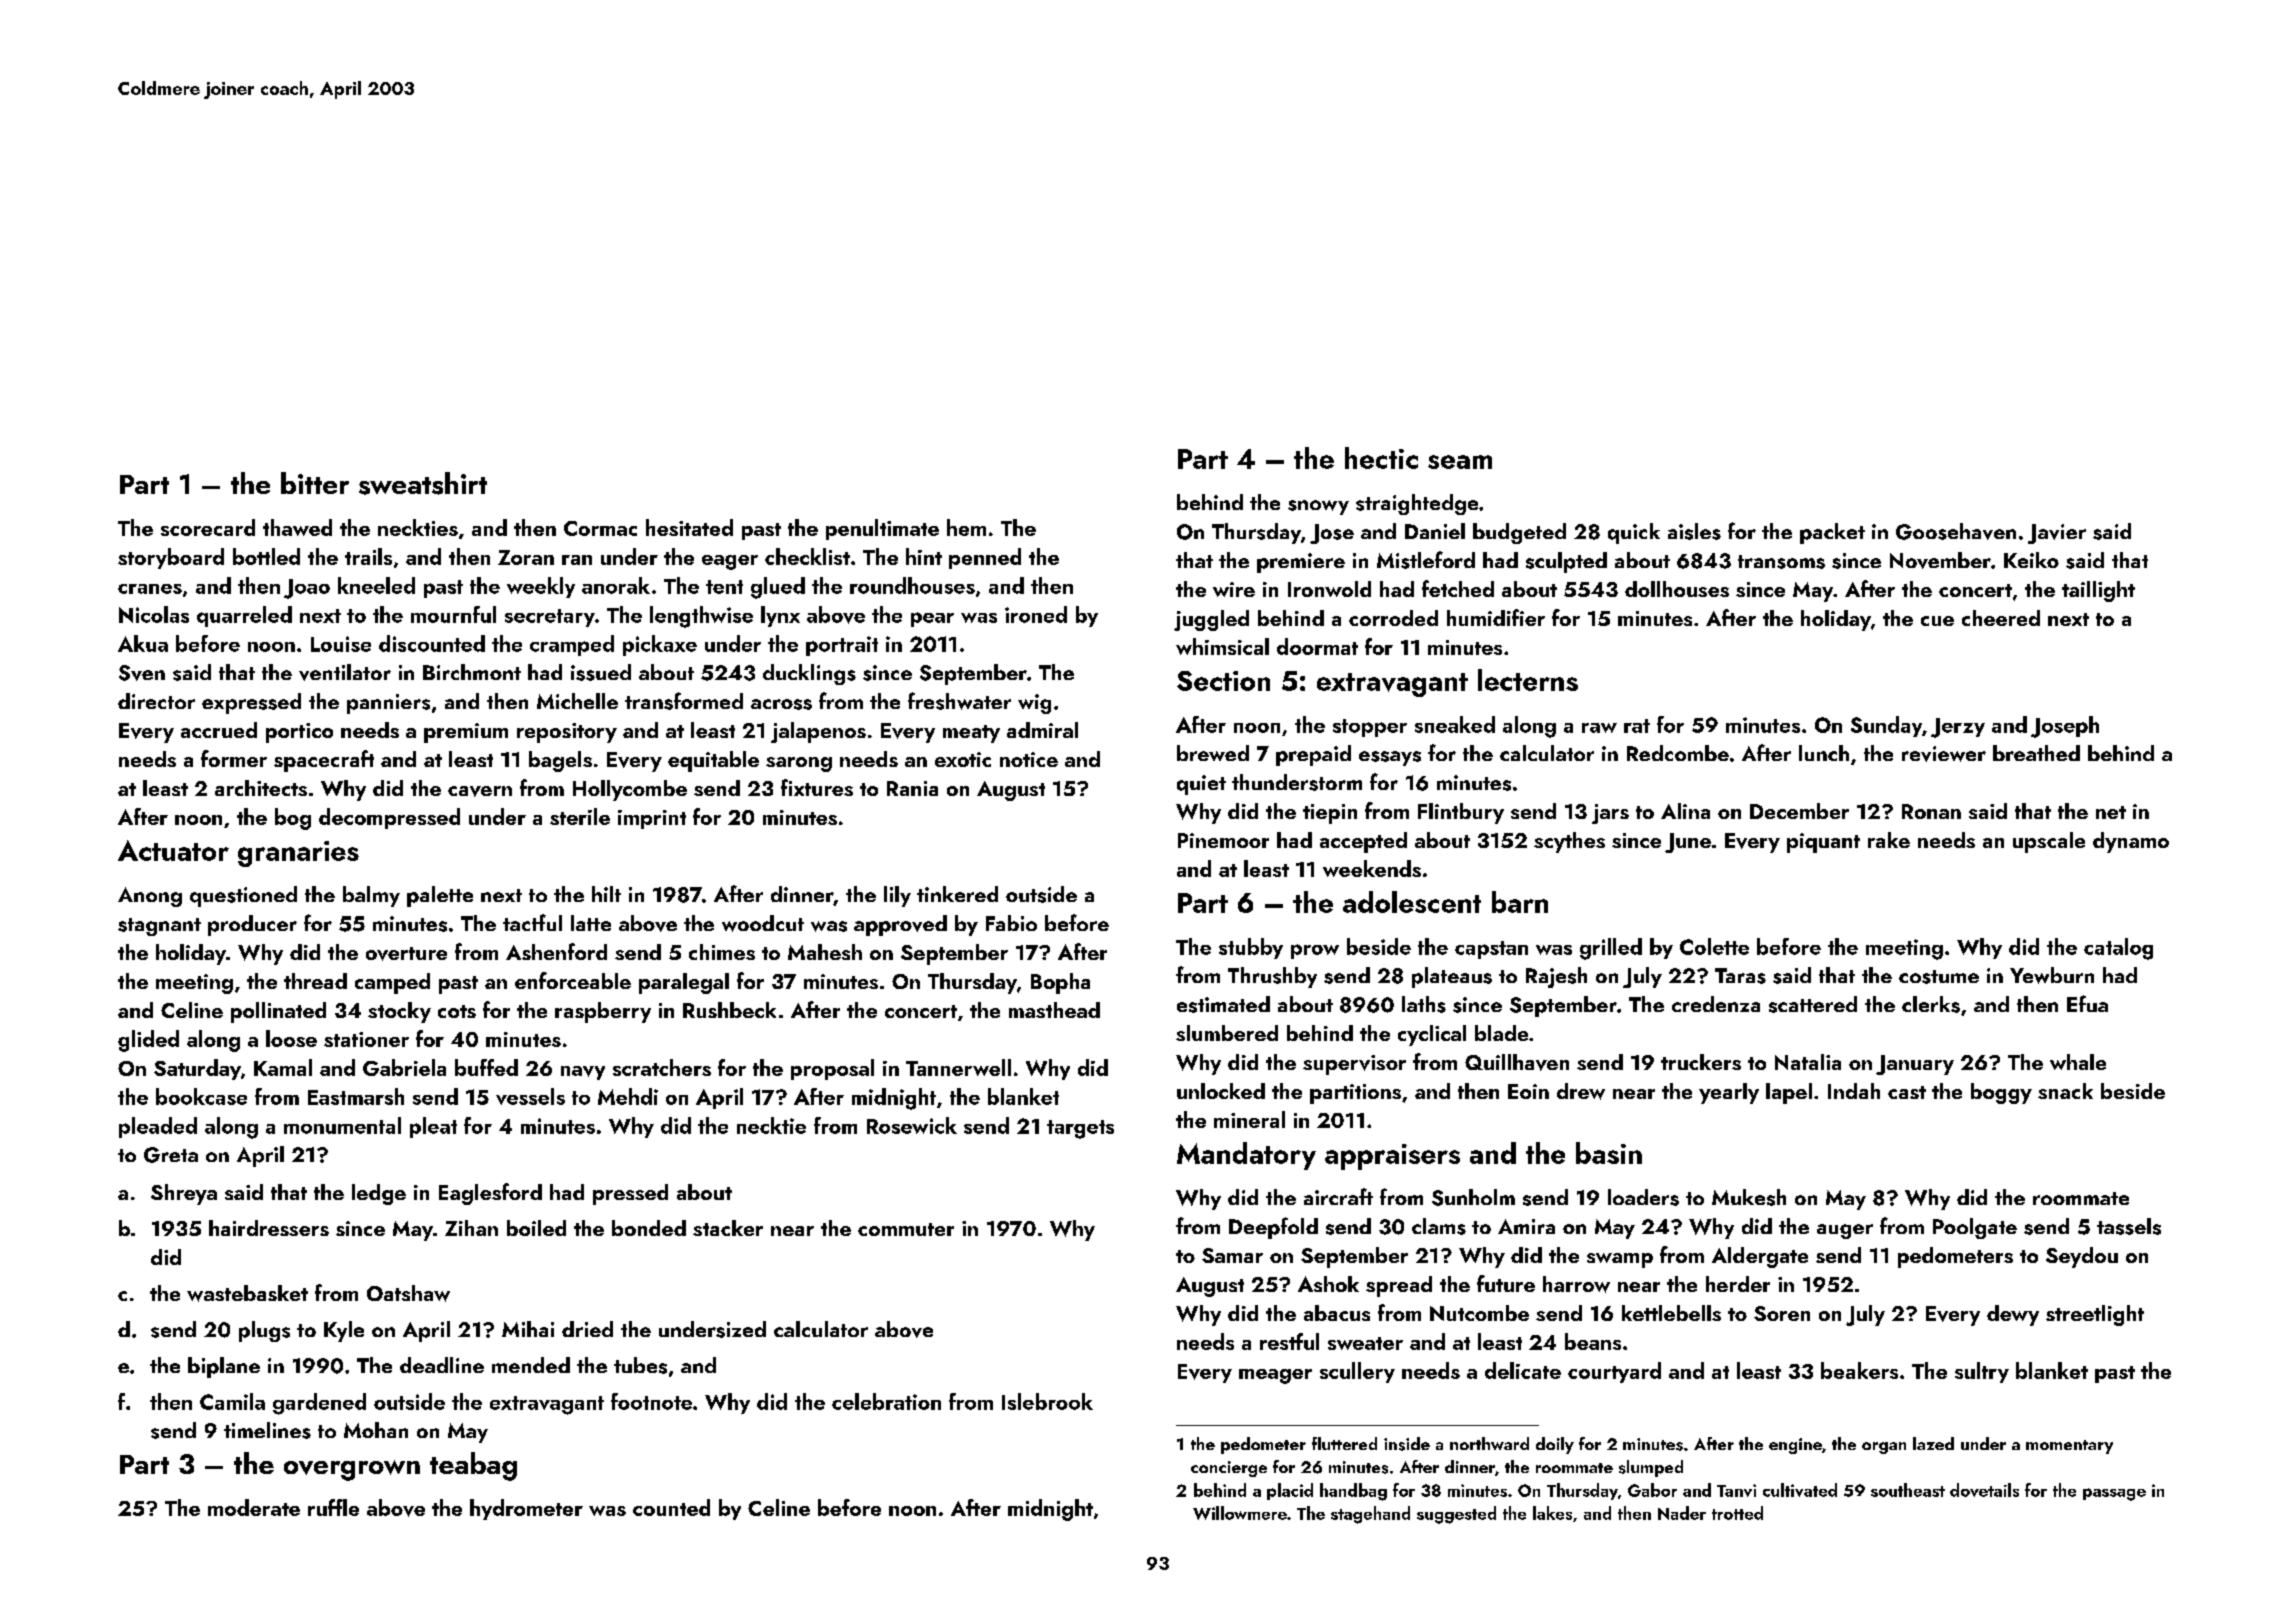 The image size is (2292, 1620). What do you see at coordinates (963, 759) in the screenshot?
I see `exotic` at bounding box center [963, 759].
